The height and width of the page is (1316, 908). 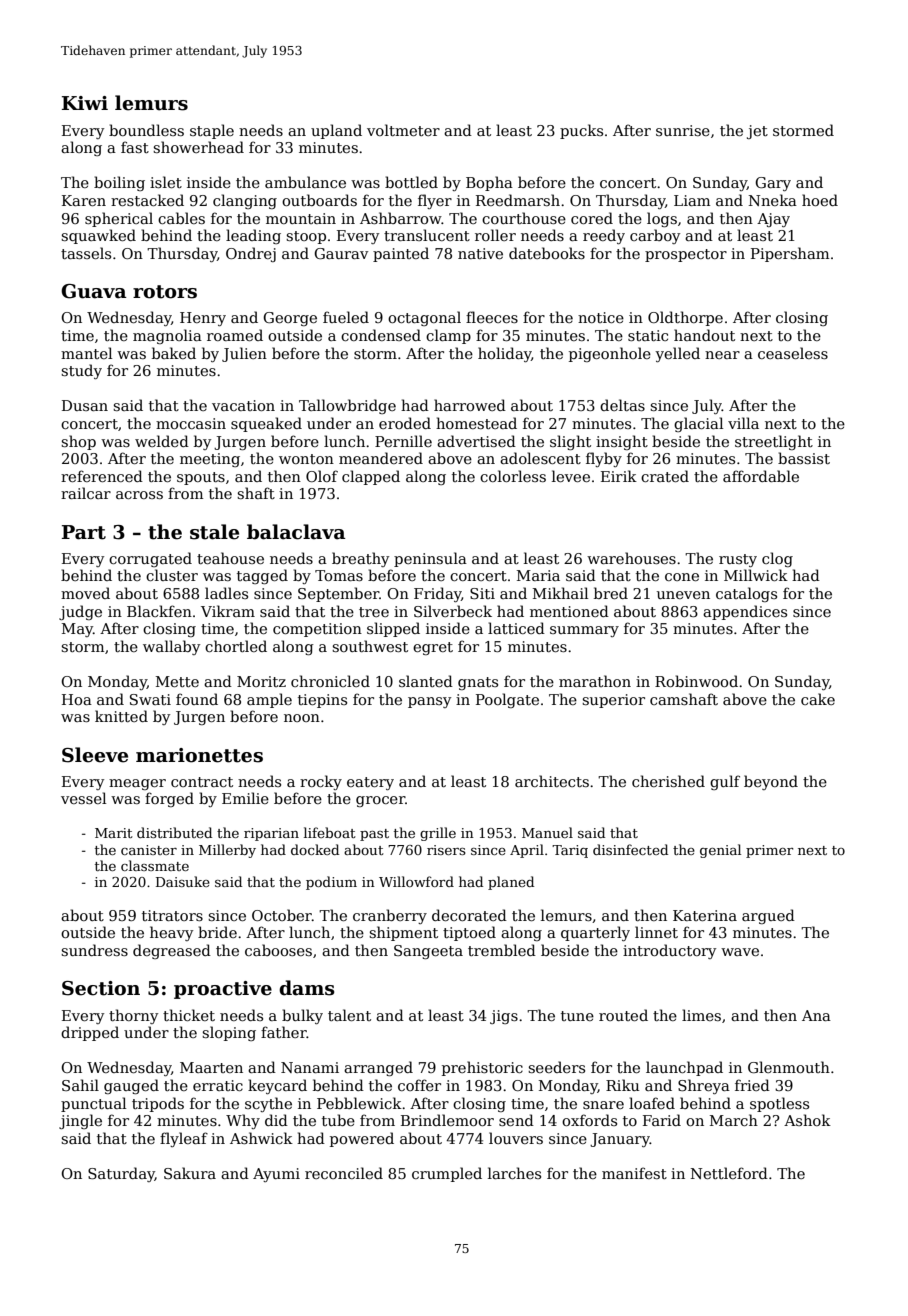 What do you see at coordinates (251, 254) in the page?
I see `Ondrej` at bounding box center [251, 254].
